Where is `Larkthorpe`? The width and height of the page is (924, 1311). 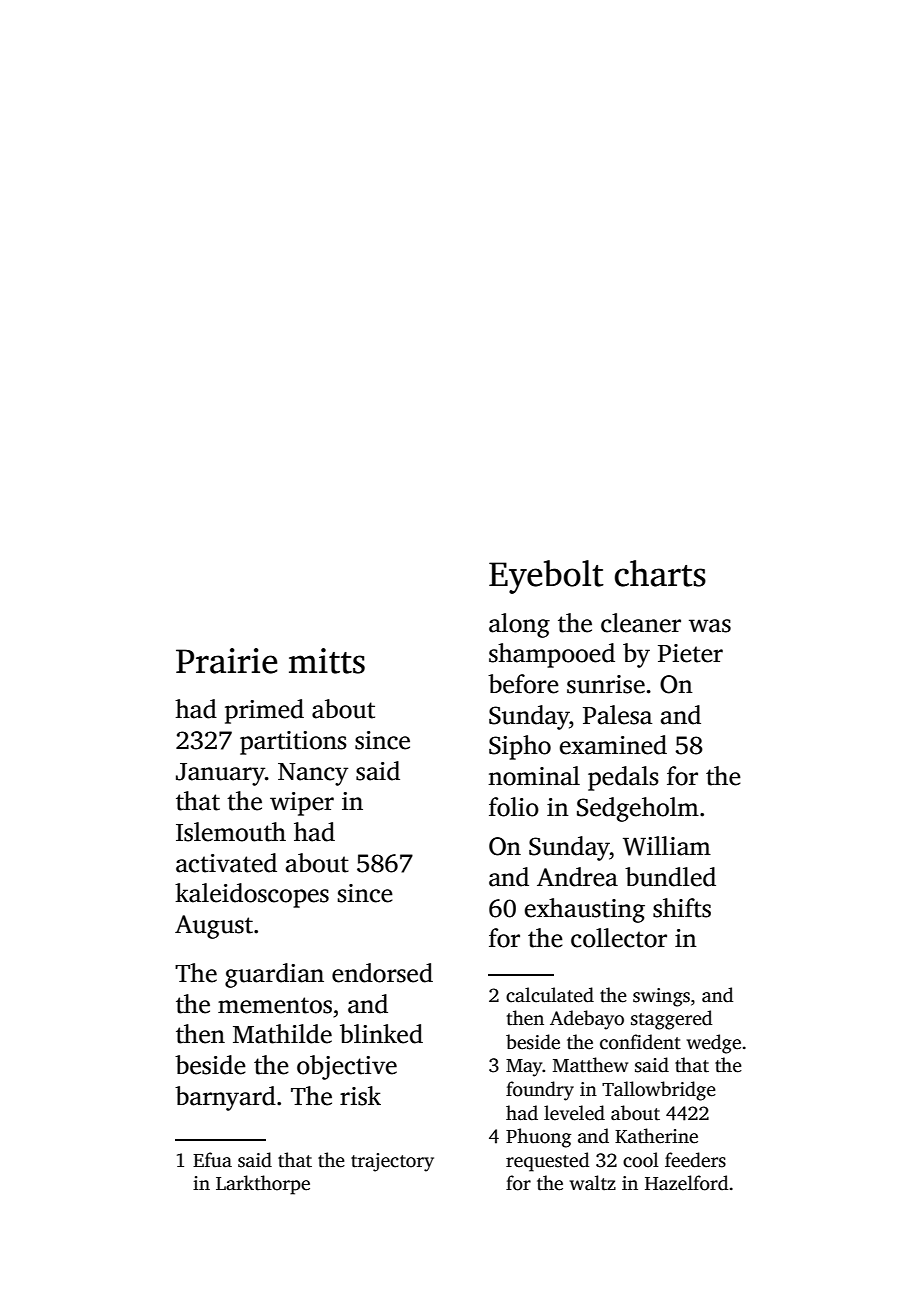 Larkthorpe is located at coordinates (263, 1185).
